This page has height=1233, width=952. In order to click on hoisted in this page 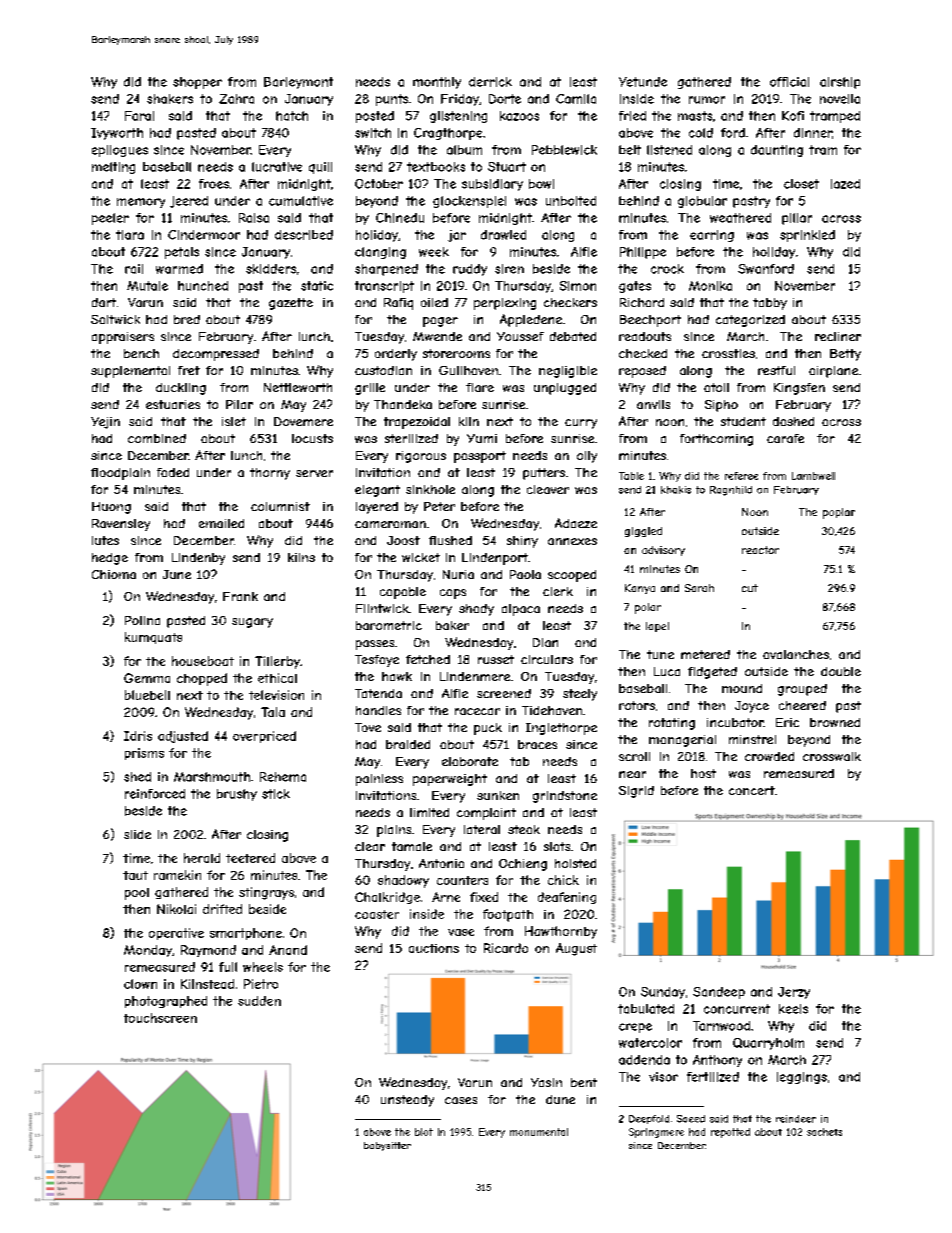, I will do `click(575, 863)`.
